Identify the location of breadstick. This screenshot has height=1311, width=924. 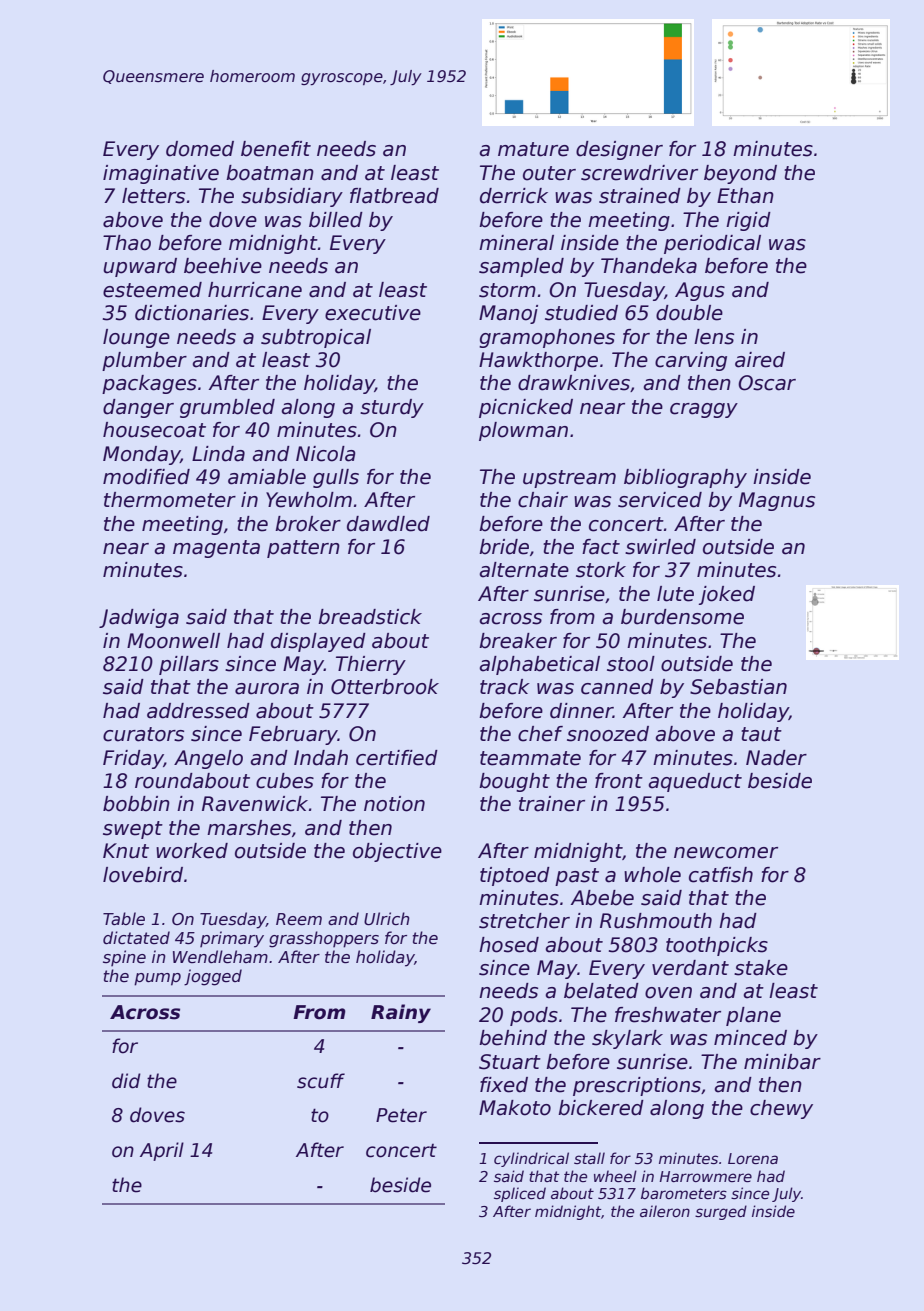
(370, 617).
